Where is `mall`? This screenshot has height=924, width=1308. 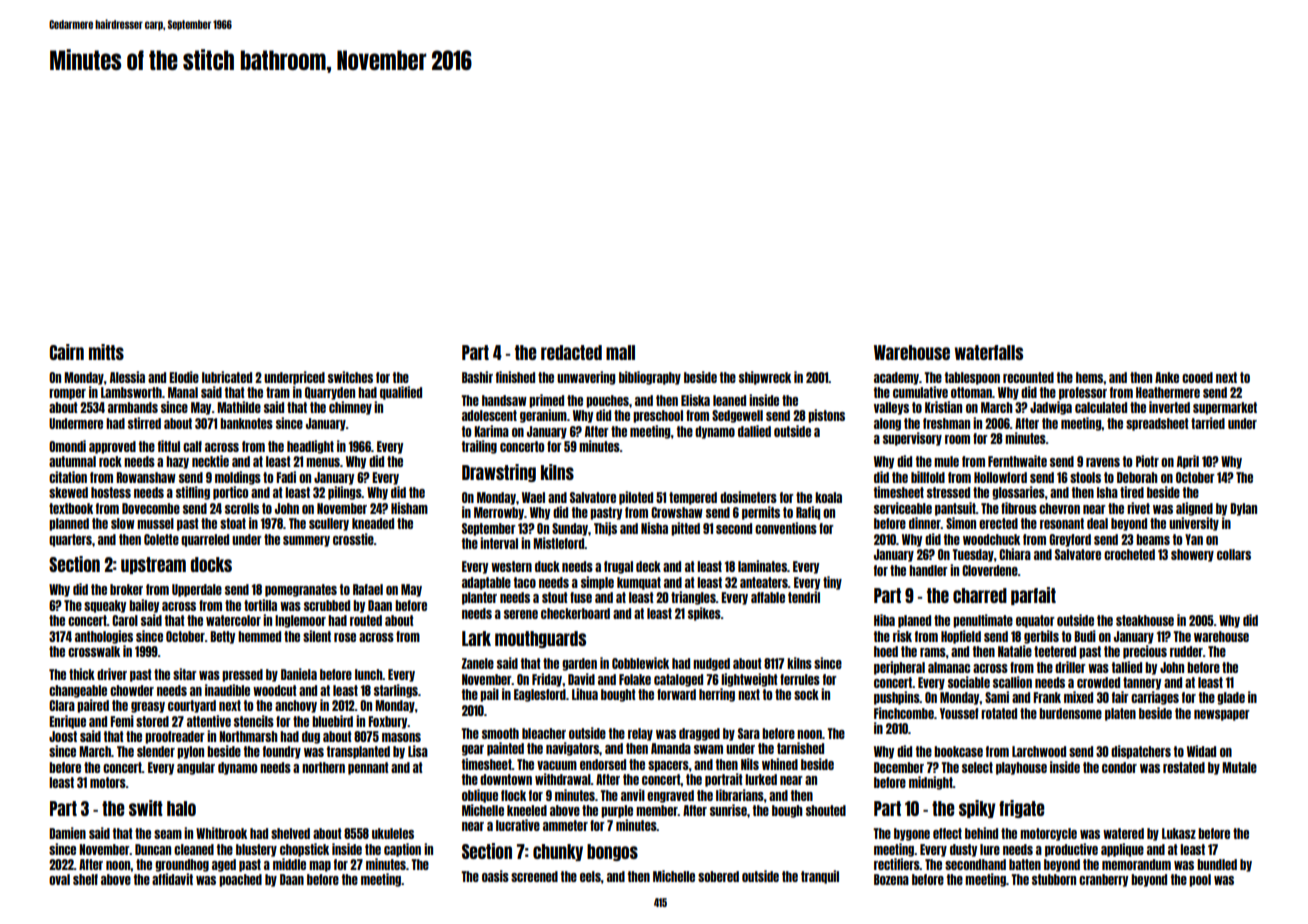 mall is located at coordinates (620, 352).
